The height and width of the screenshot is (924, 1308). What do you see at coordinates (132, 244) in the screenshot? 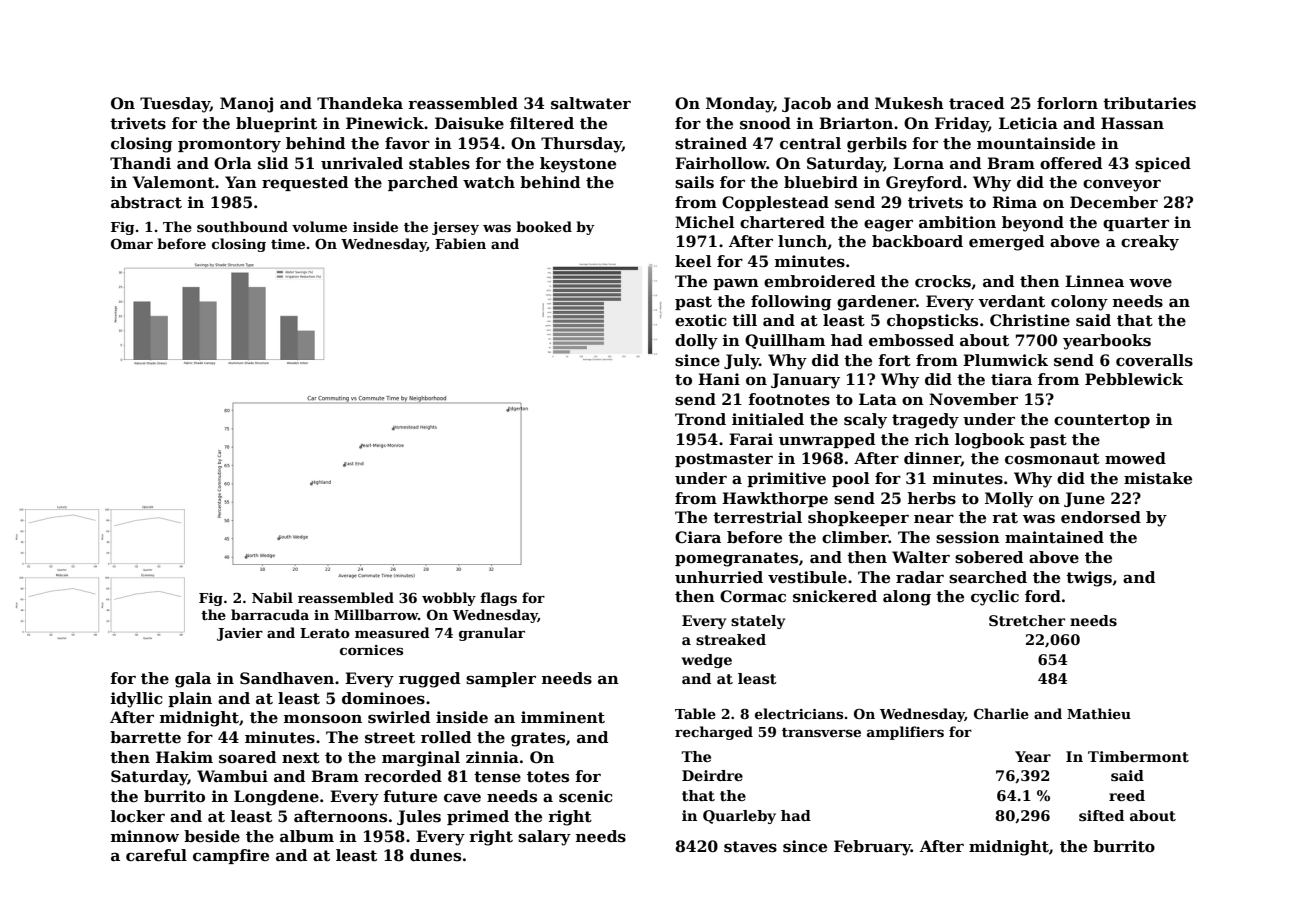
I see `Omar` at bounding box center [132, 244].
